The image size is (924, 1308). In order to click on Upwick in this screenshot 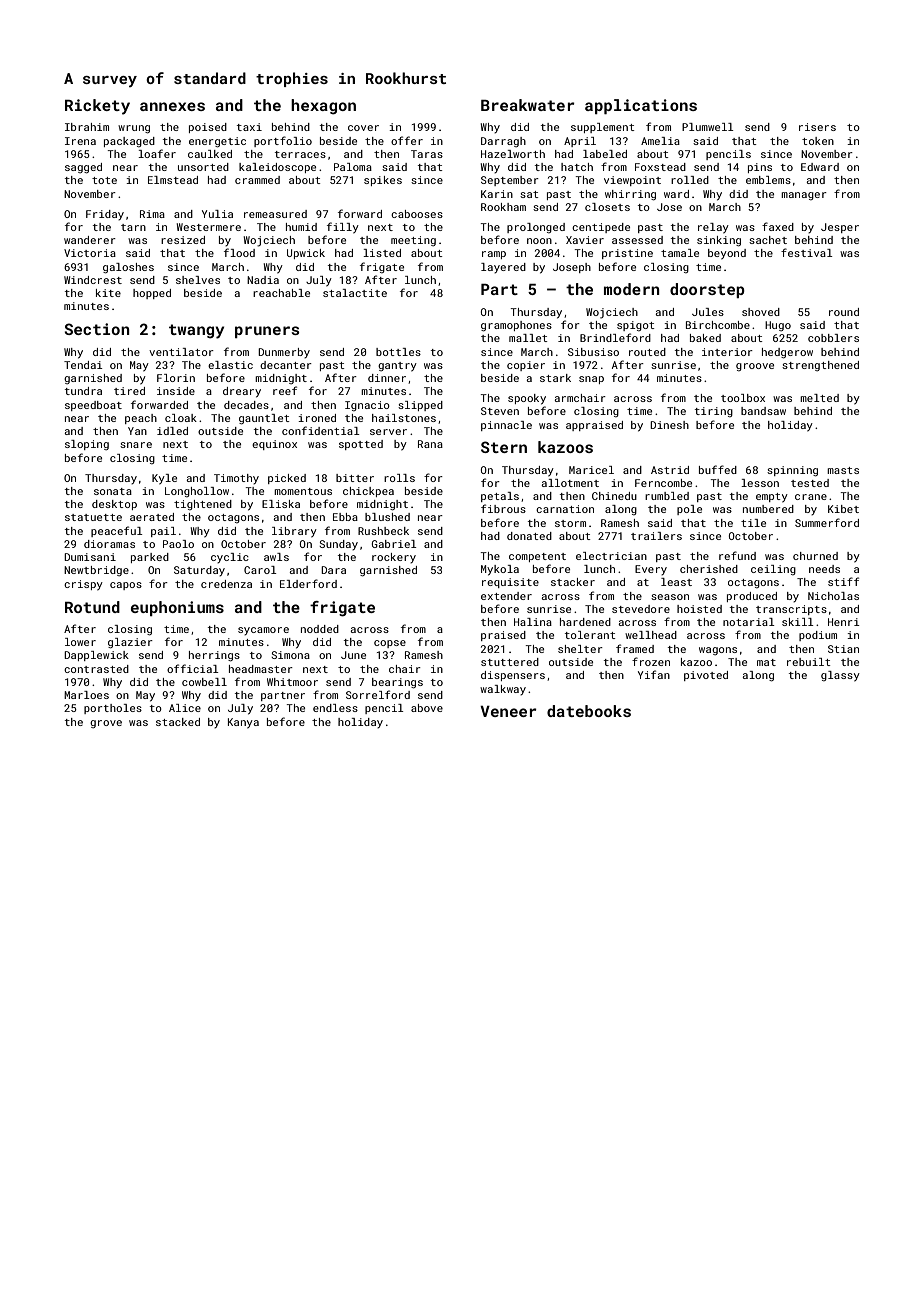, I will do `click(306, 254)`.
